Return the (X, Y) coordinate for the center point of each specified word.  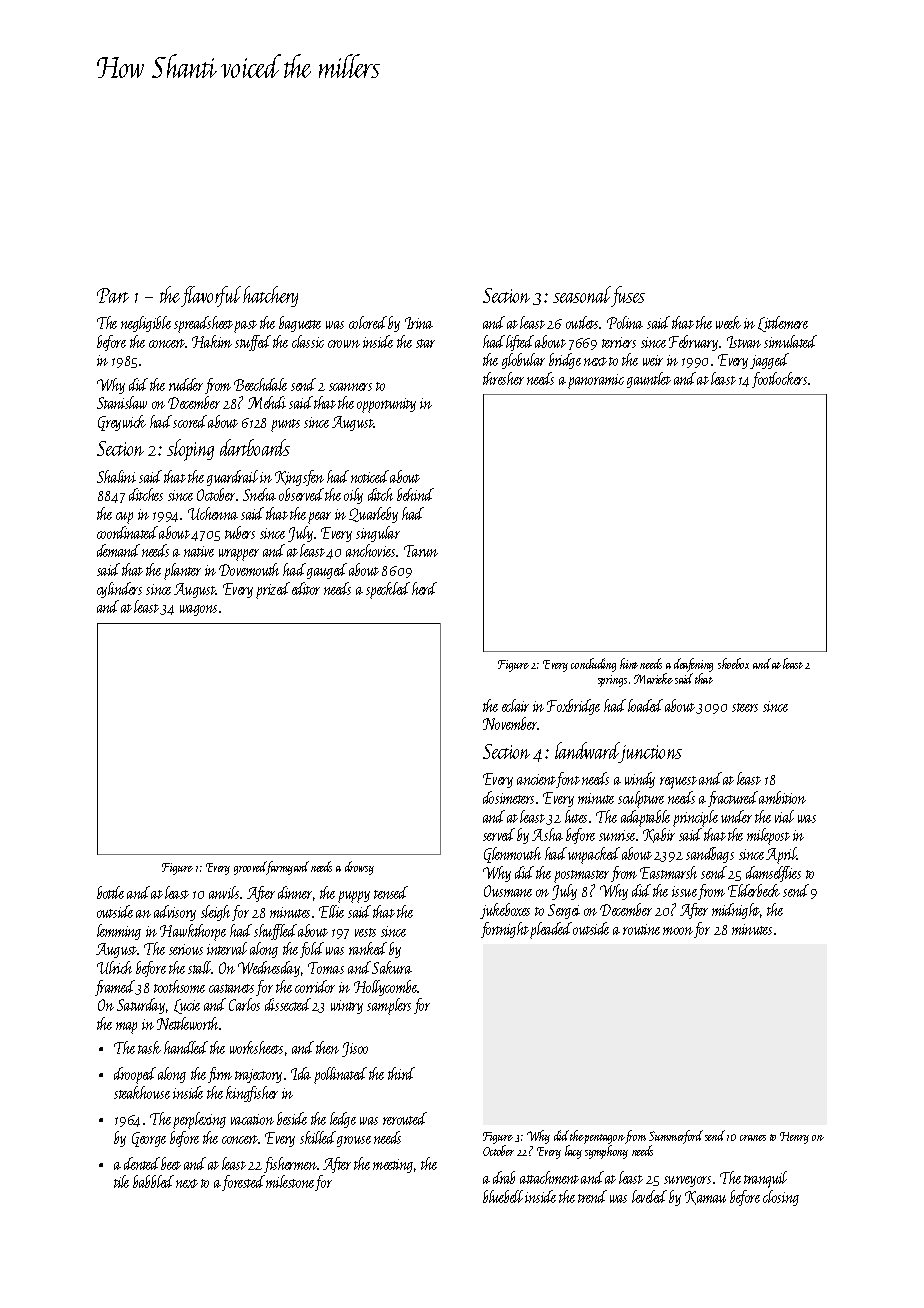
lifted (520, 343)
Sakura (392, 967)
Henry (794, 1138)
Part (113, 295)
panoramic (596, 381)
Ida (301, 1073)
